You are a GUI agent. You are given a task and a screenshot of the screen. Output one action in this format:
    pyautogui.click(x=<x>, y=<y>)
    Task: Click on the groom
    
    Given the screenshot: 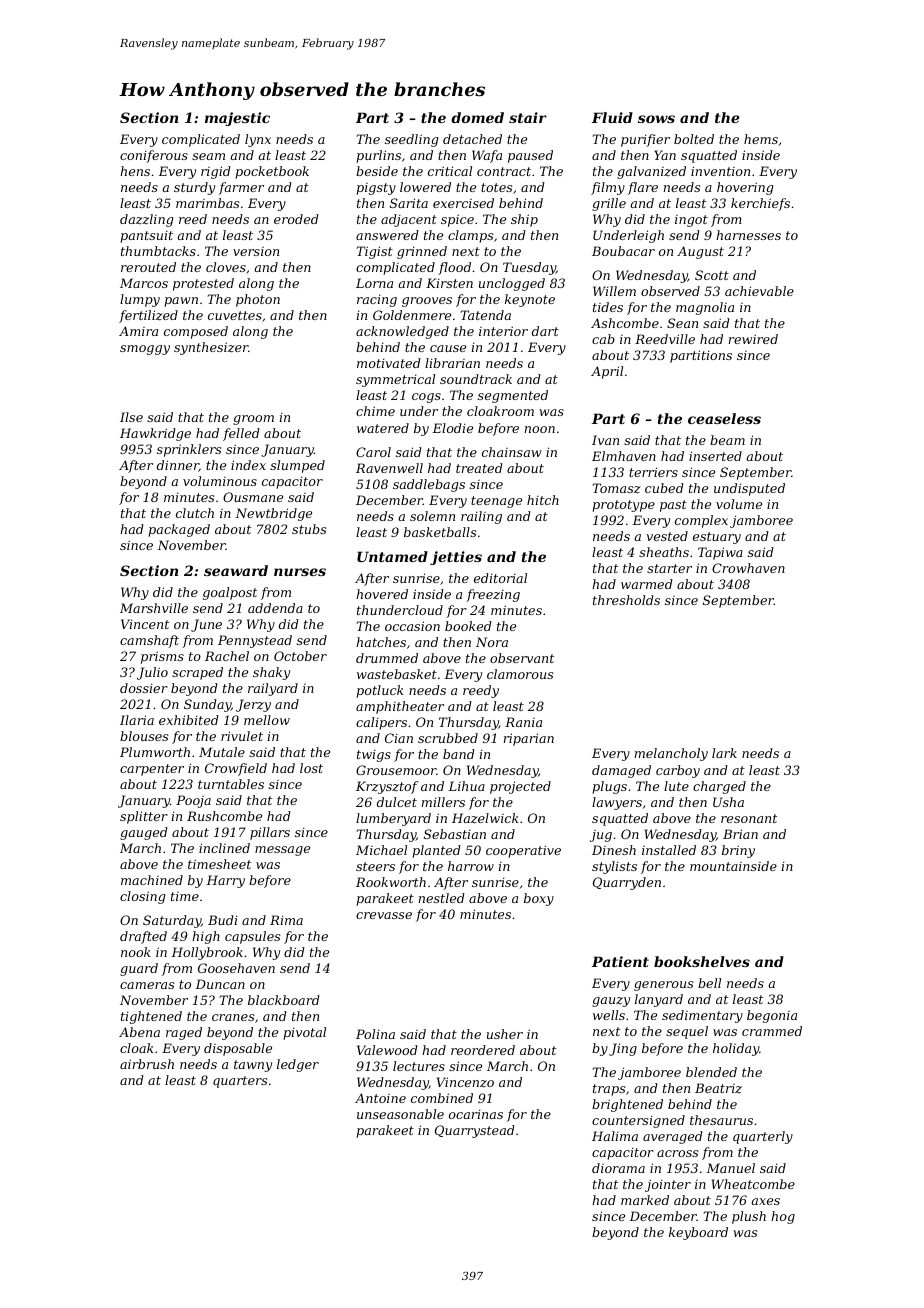 What is the action you would take?
    pyautogui.click(x=253, y=420)
